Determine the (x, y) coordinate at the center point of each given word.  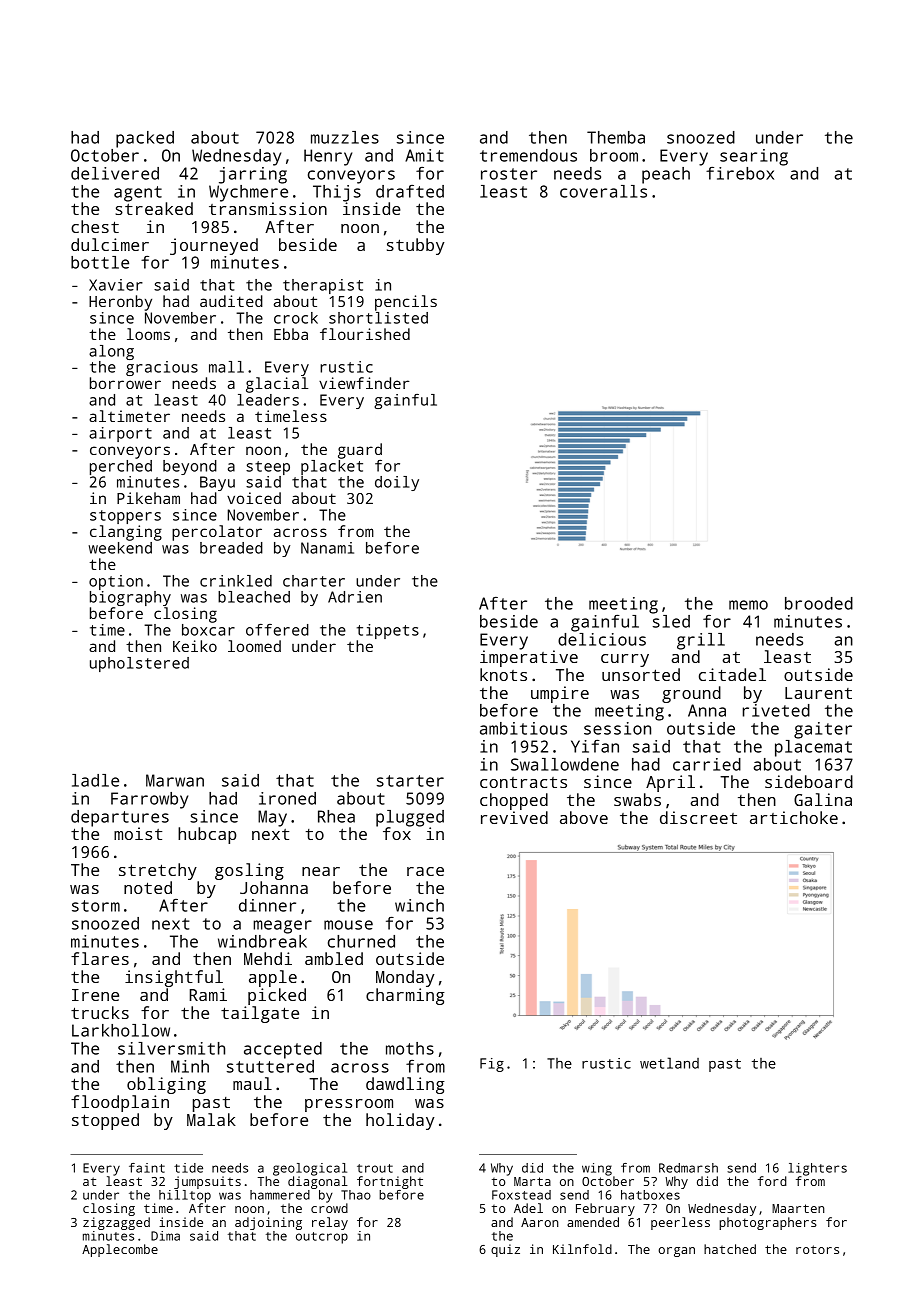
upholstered (139, 664)
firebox (740, 173)
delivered (115, 173)
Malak (211, 1119)
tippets (388, 631)
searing (754, 157)
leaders (268, 400)
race (425, 871)
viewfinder (364, 383)
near (321, 871)
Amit (424, 155)
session (617, 728)
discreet (698, 817)
